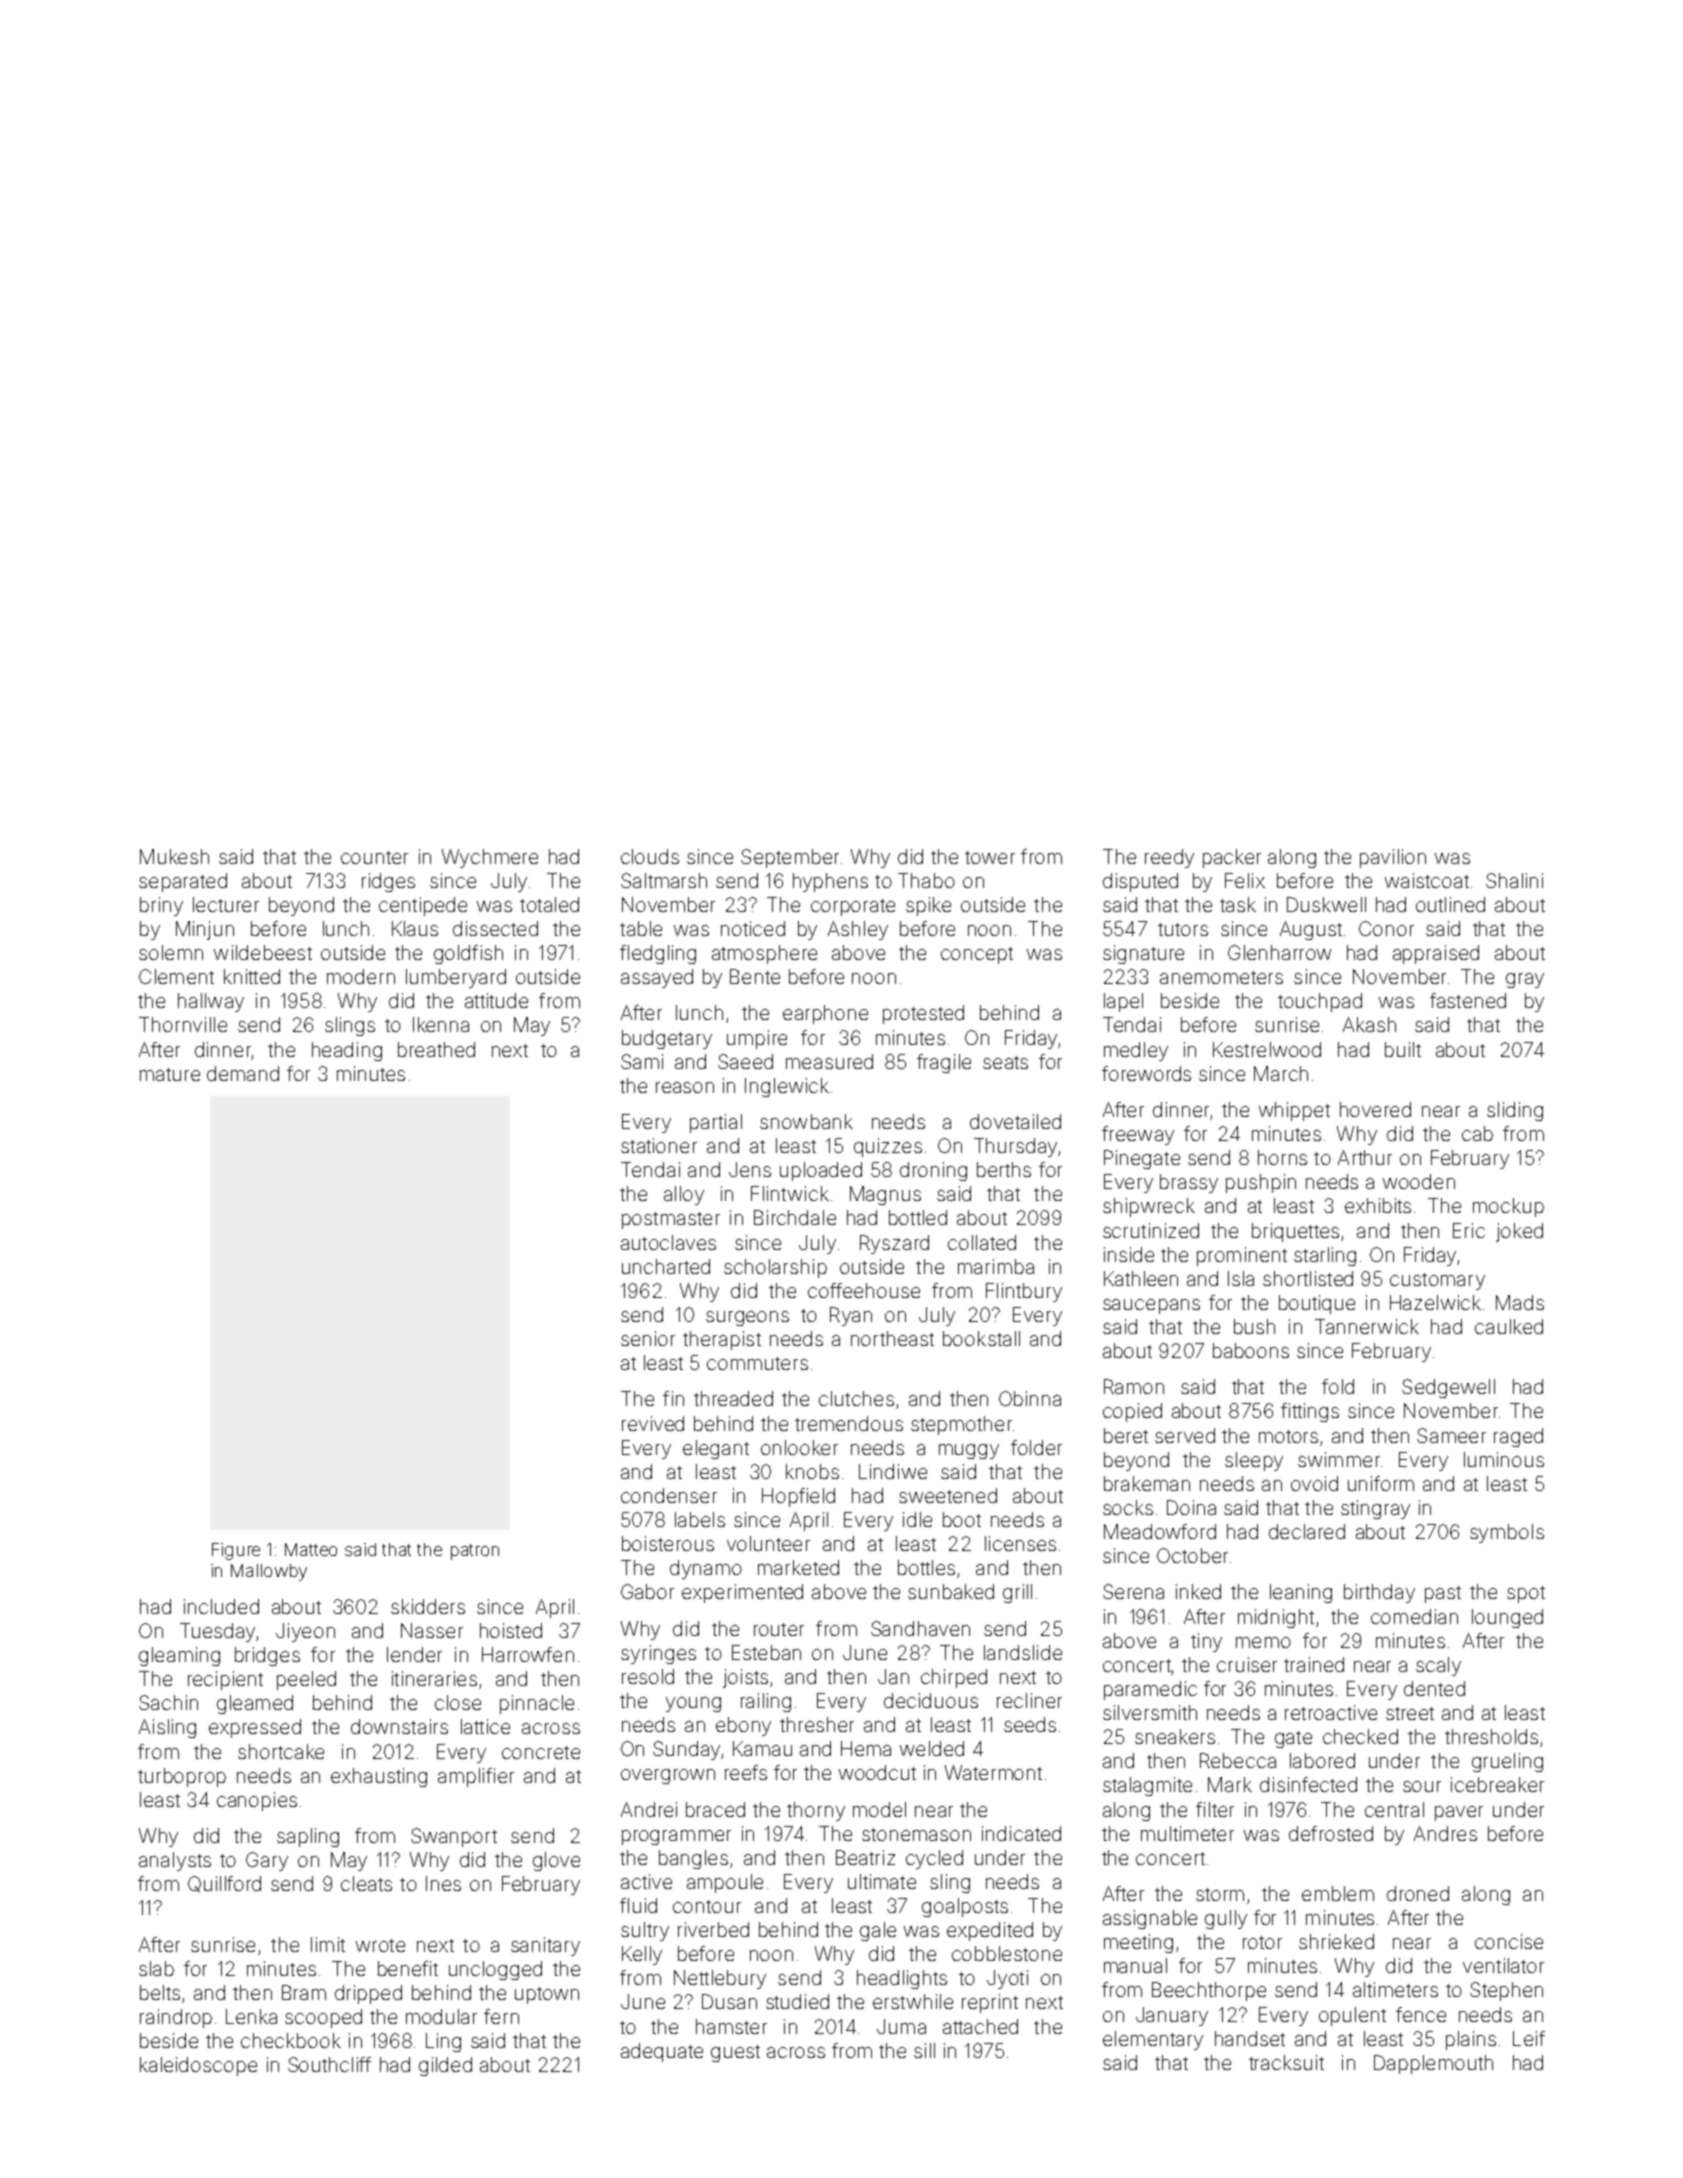 This screenshot has height=2178, width=1683. I want to click on pavilion, so click(1393, 858).
